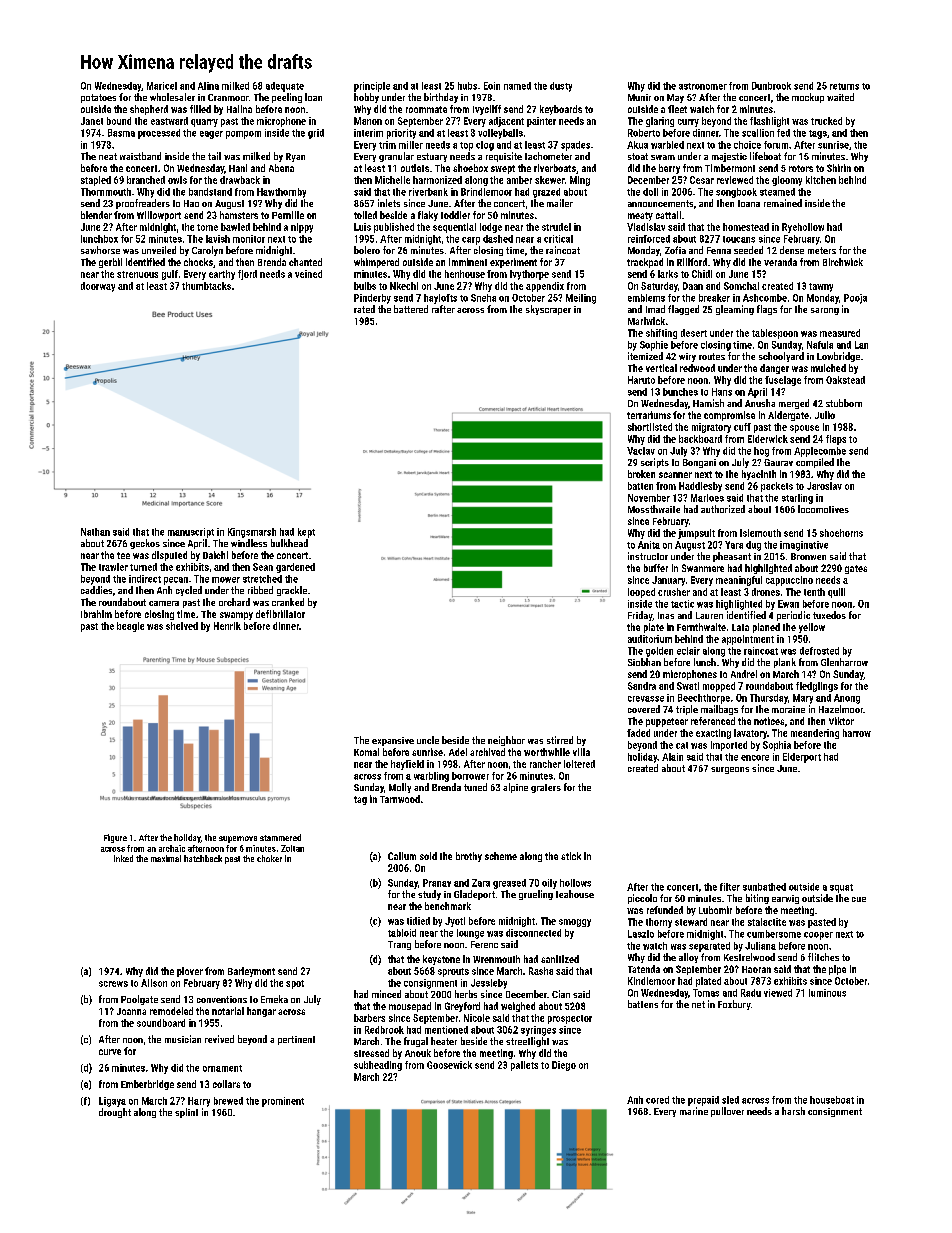 This screenshot has width=952, height=1233. I want to click on grackle, so click(292, 591).
